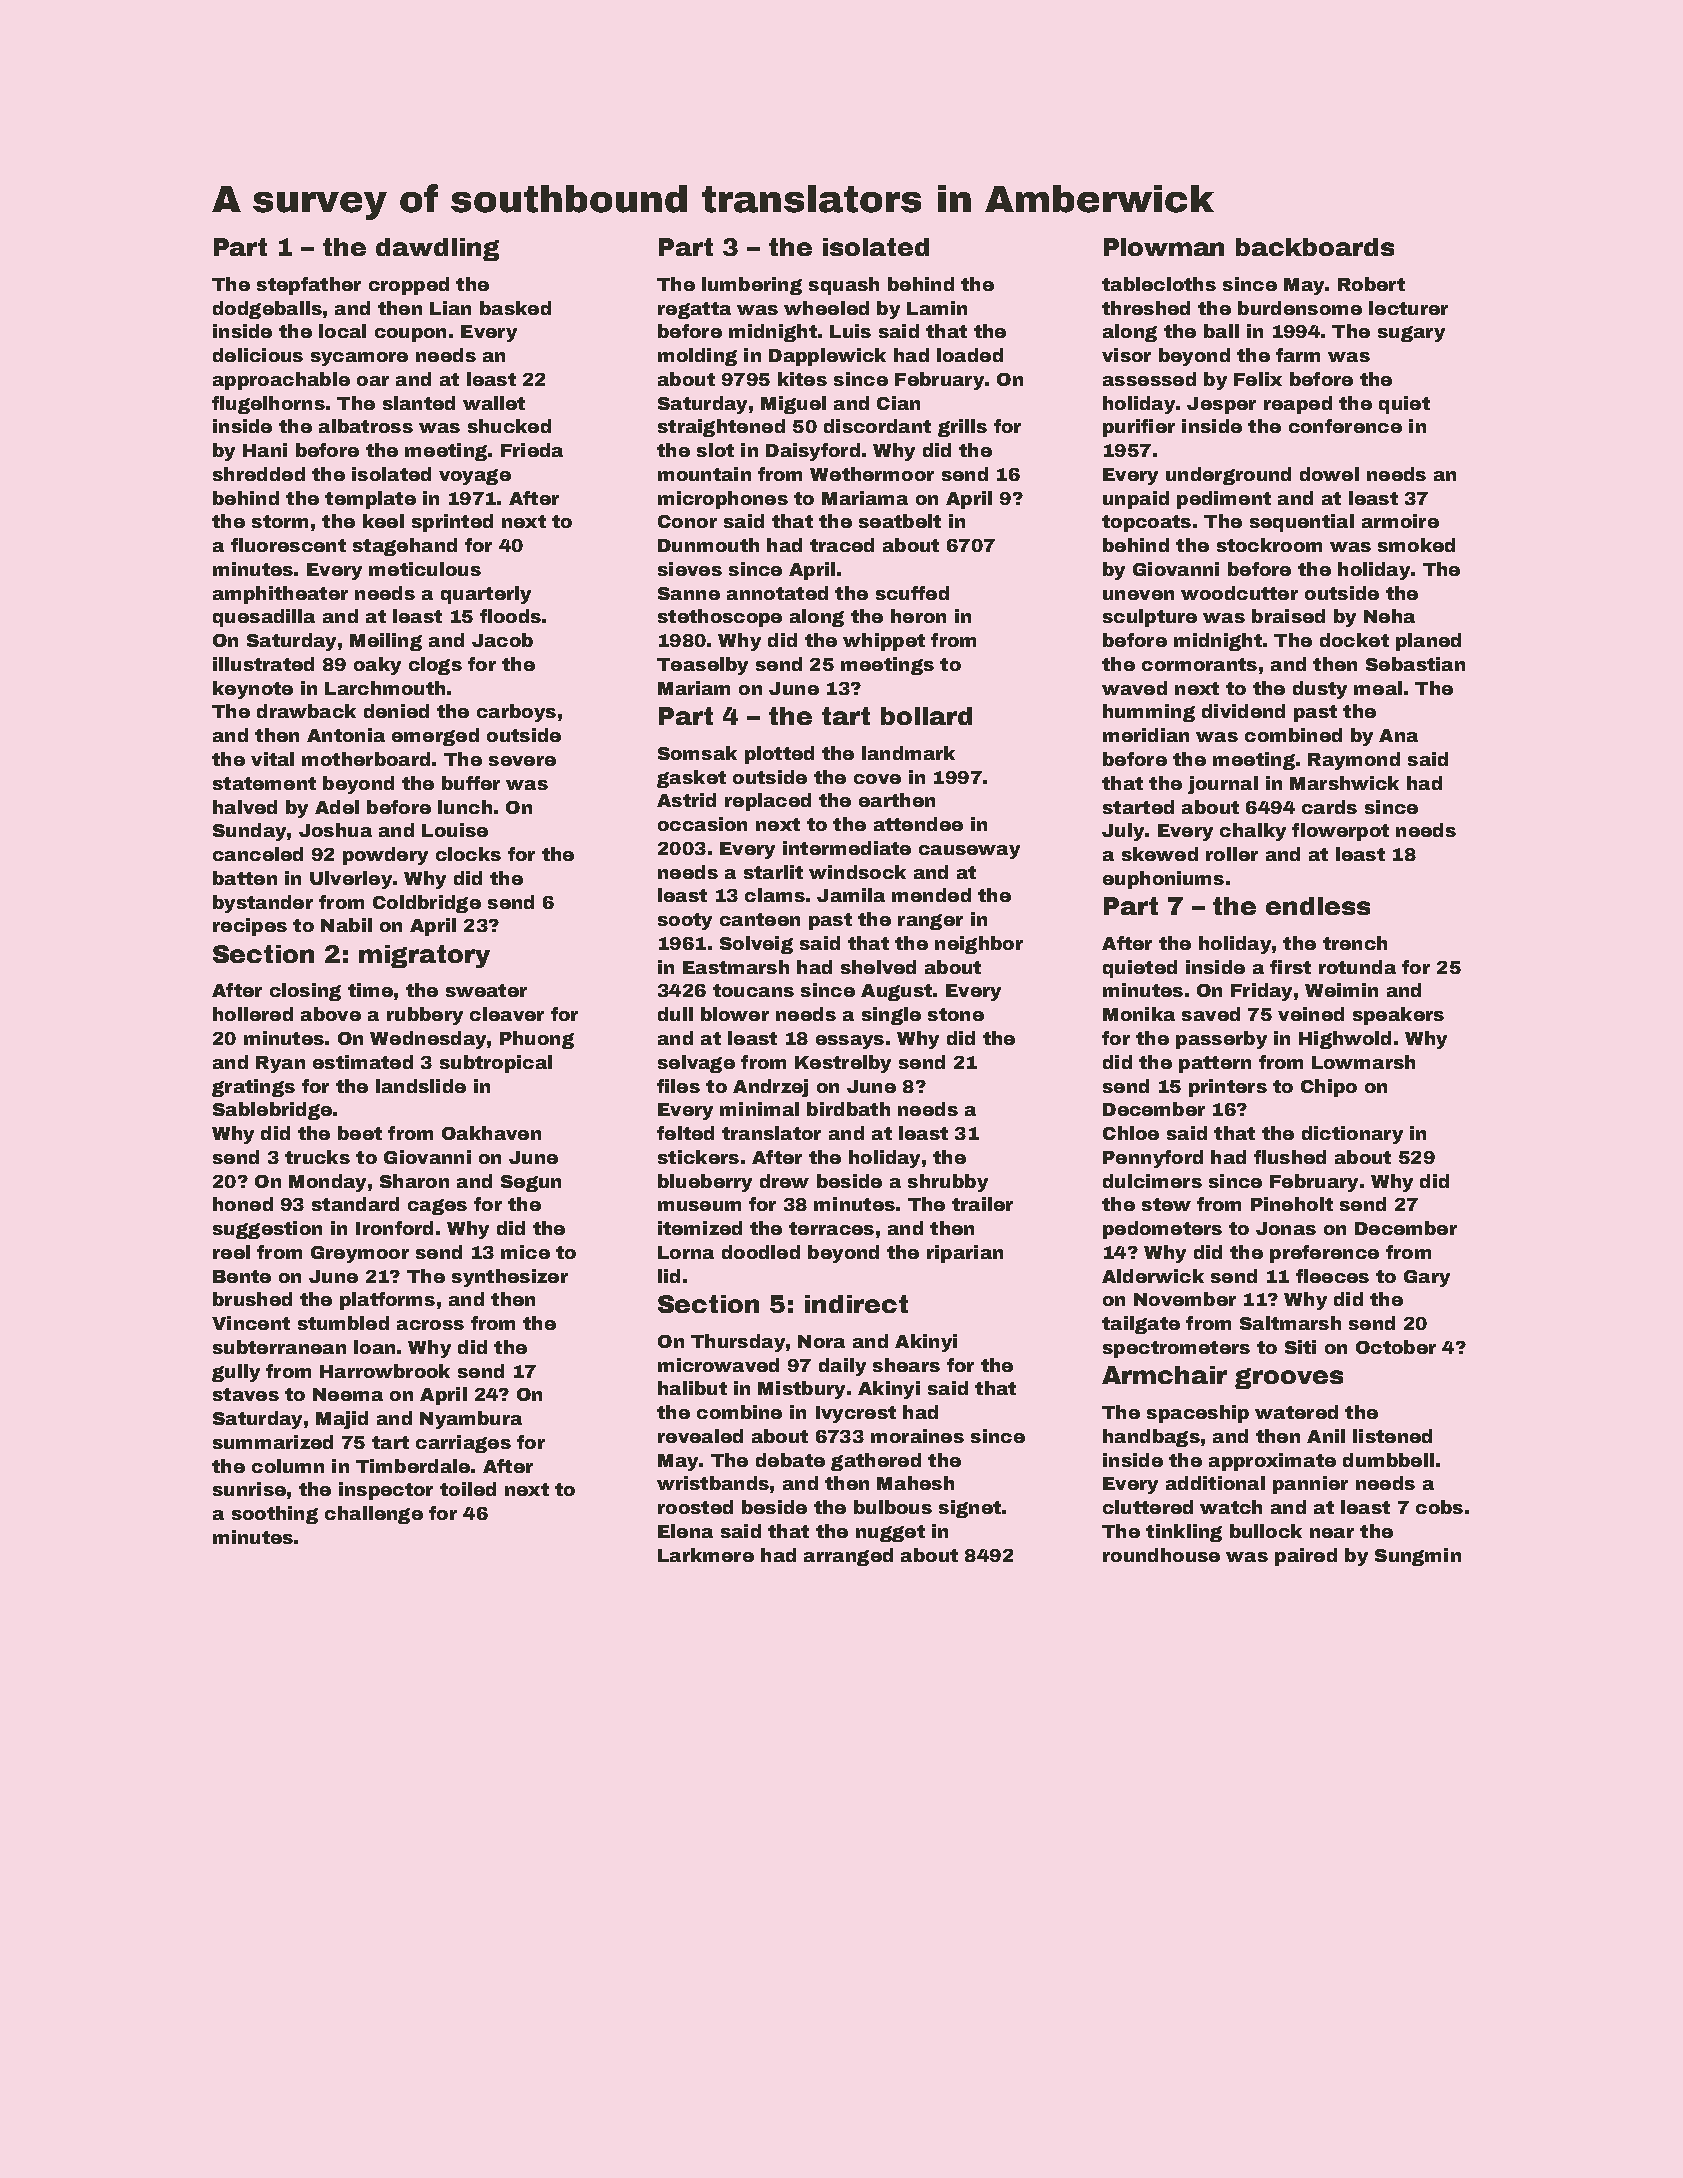  Describe the element at coordinates (1290, 1323) in the screenshot. I see `Saltmarsh` at that location.
